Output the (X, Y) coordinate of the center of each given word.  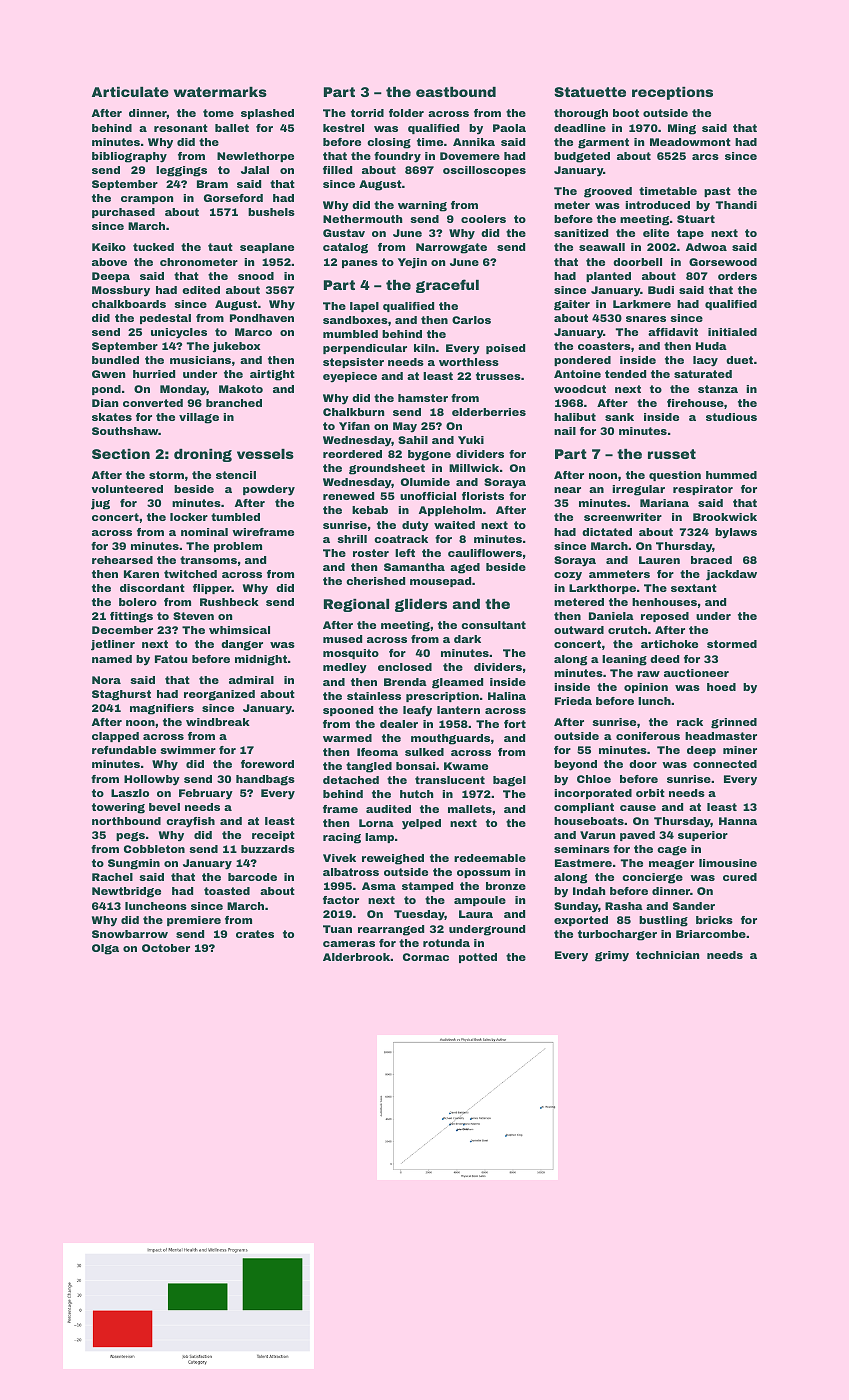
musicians (200, 360)
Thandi (736, 205)
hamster (423, 398)
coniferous (648, 736)
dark (467, 639)
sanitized (581, 233)
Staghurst (121, 695)
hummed (731, 475)
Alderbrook (356, 957)
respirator (703, 490)
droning (203, 455)
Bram (212, 184)
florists (483, 496)
